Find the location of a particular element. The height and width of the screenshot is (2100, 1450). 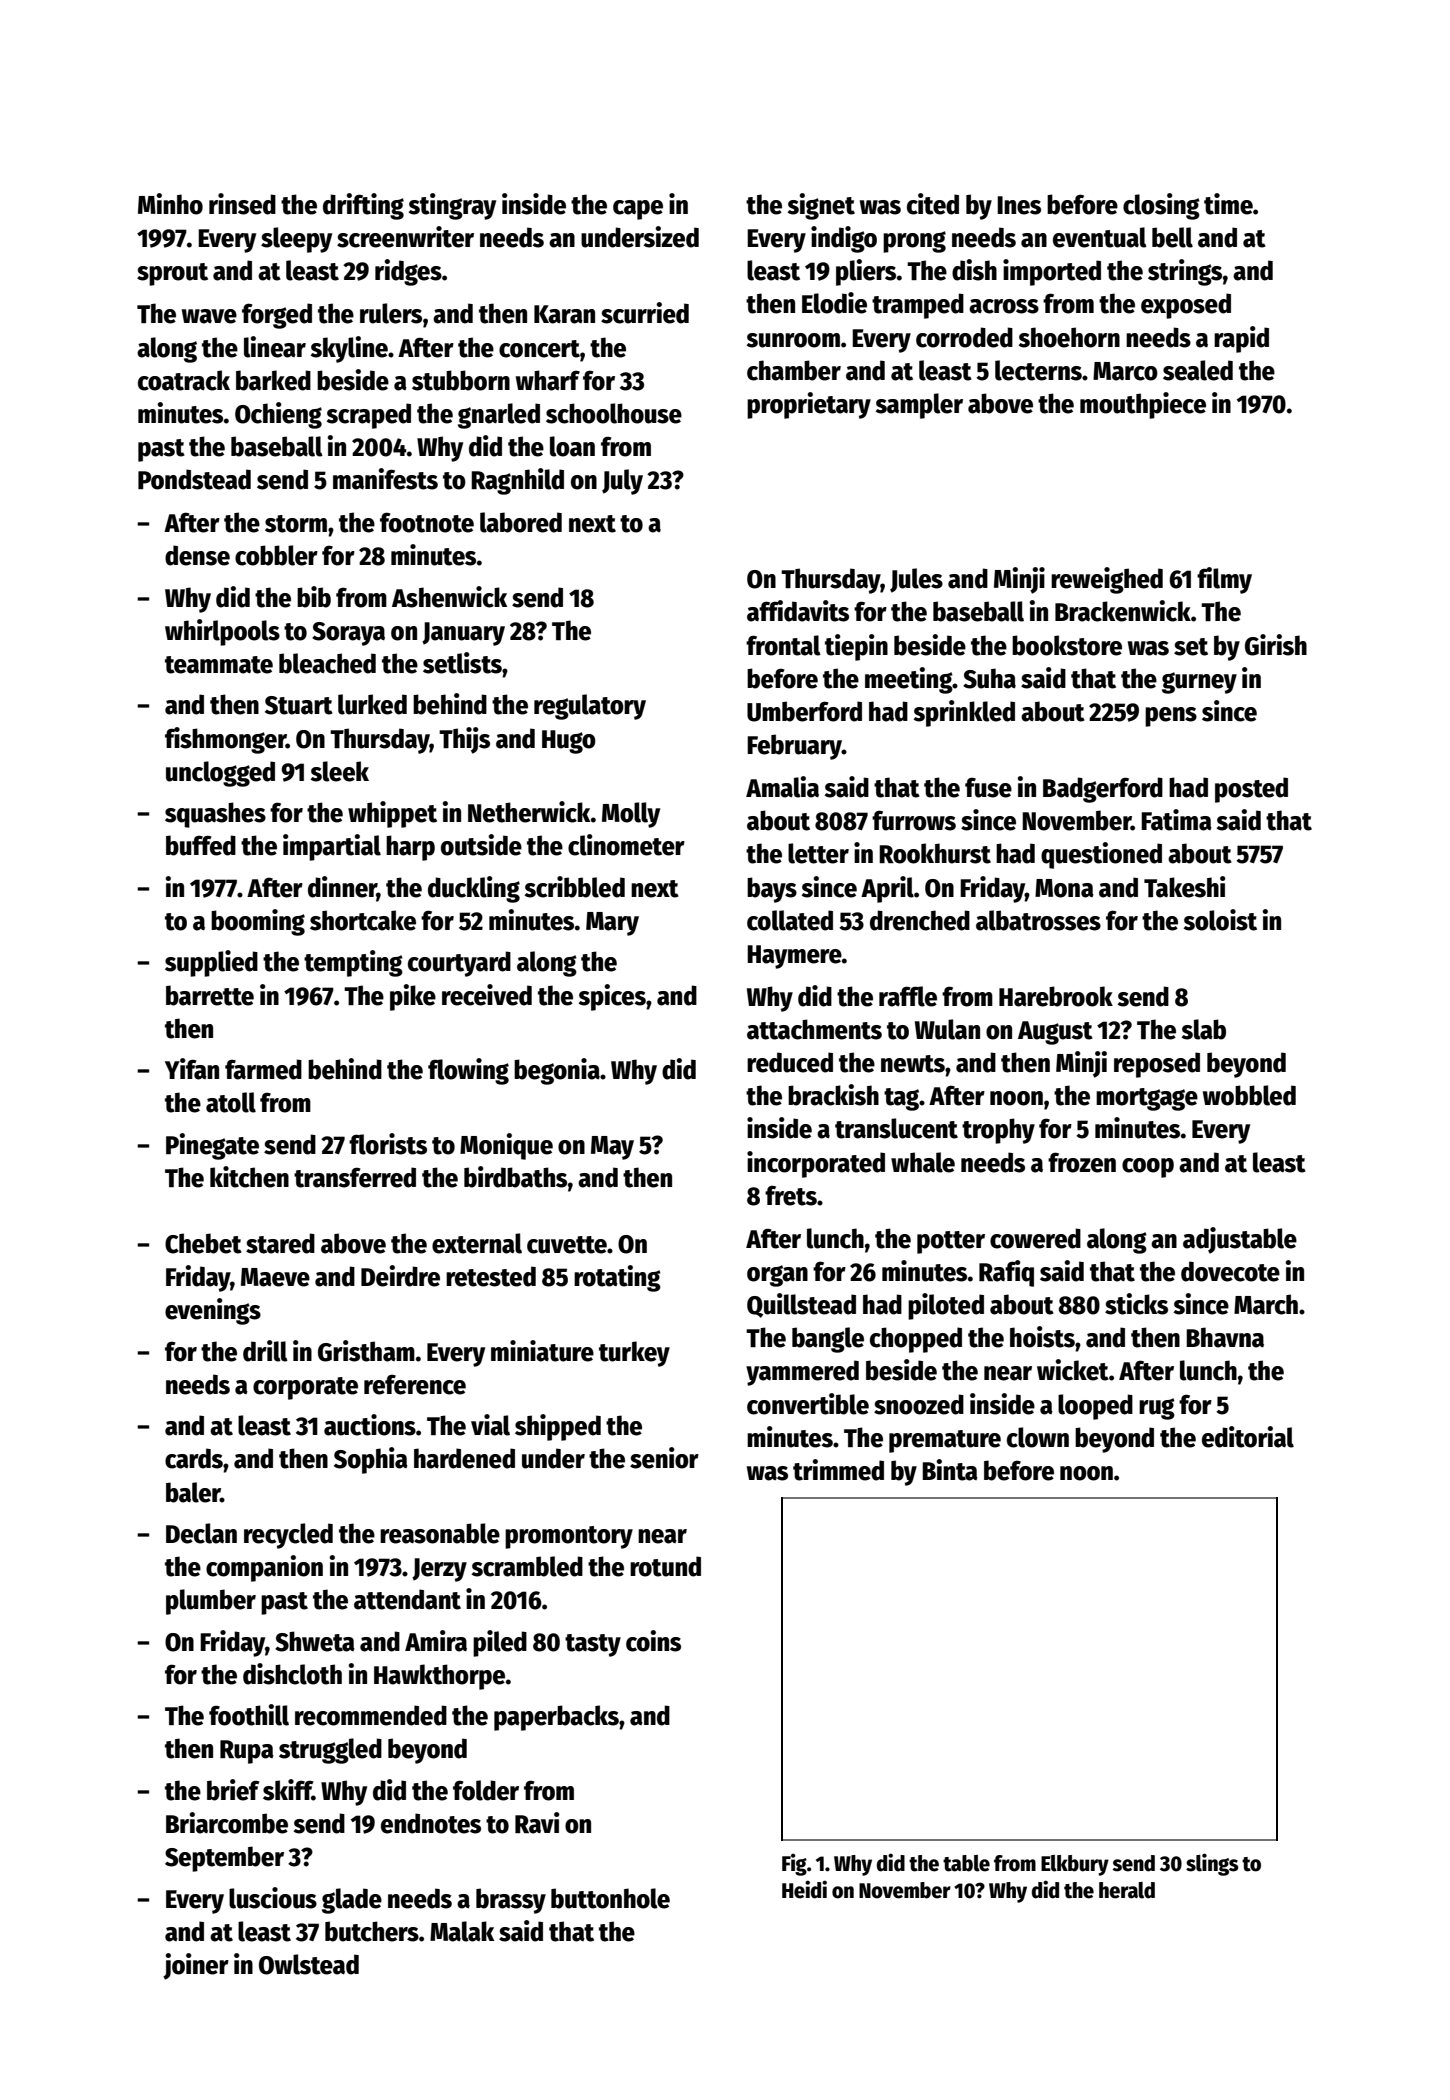

Quillstead is located at coordinates (801, 1305).
